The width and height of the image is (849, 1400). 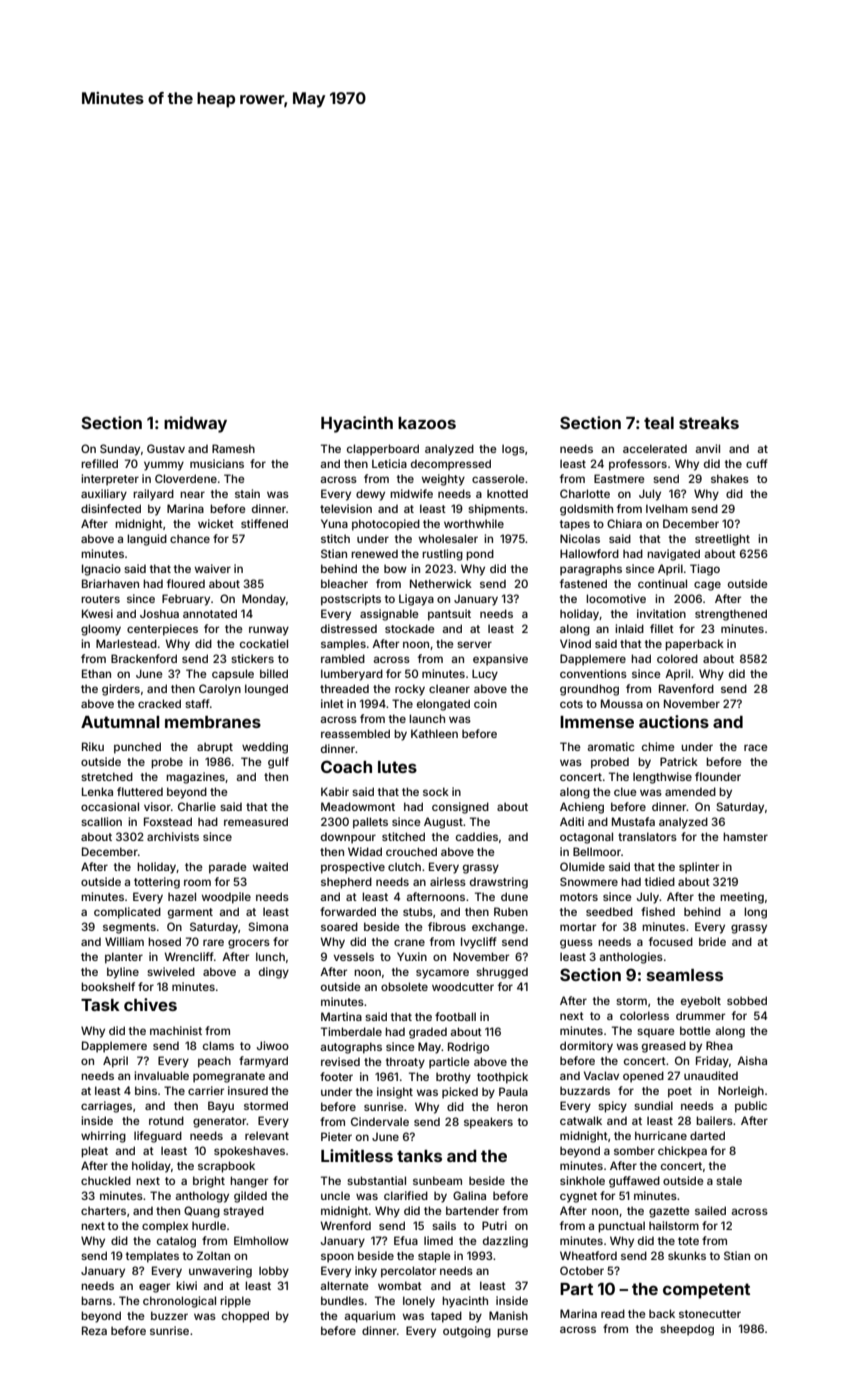 I want to click on prospective, so click(x=353, y=868).
